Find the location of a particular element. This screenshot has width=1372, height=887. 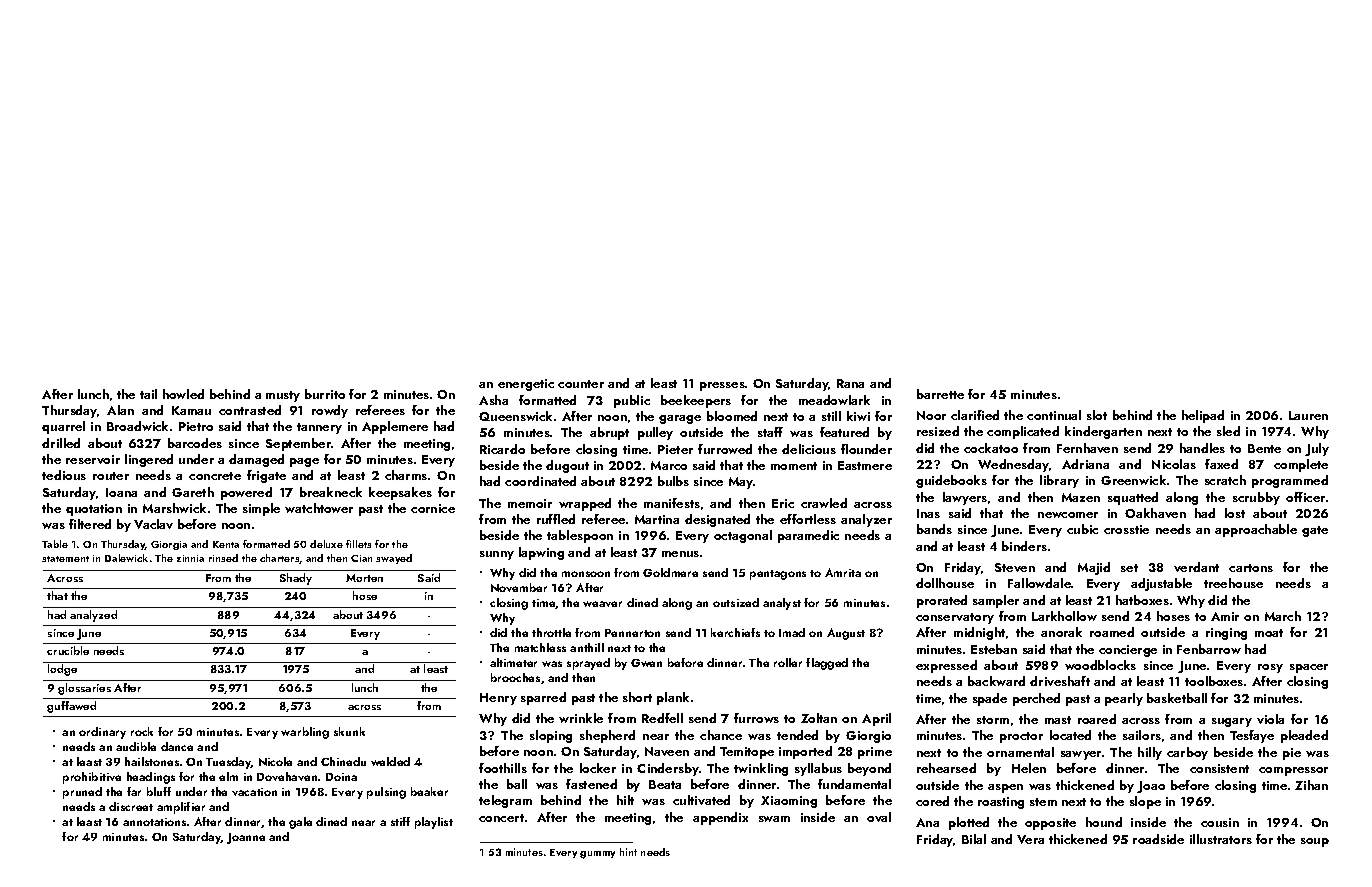

lawyers is located at coordinates (965, 498).
